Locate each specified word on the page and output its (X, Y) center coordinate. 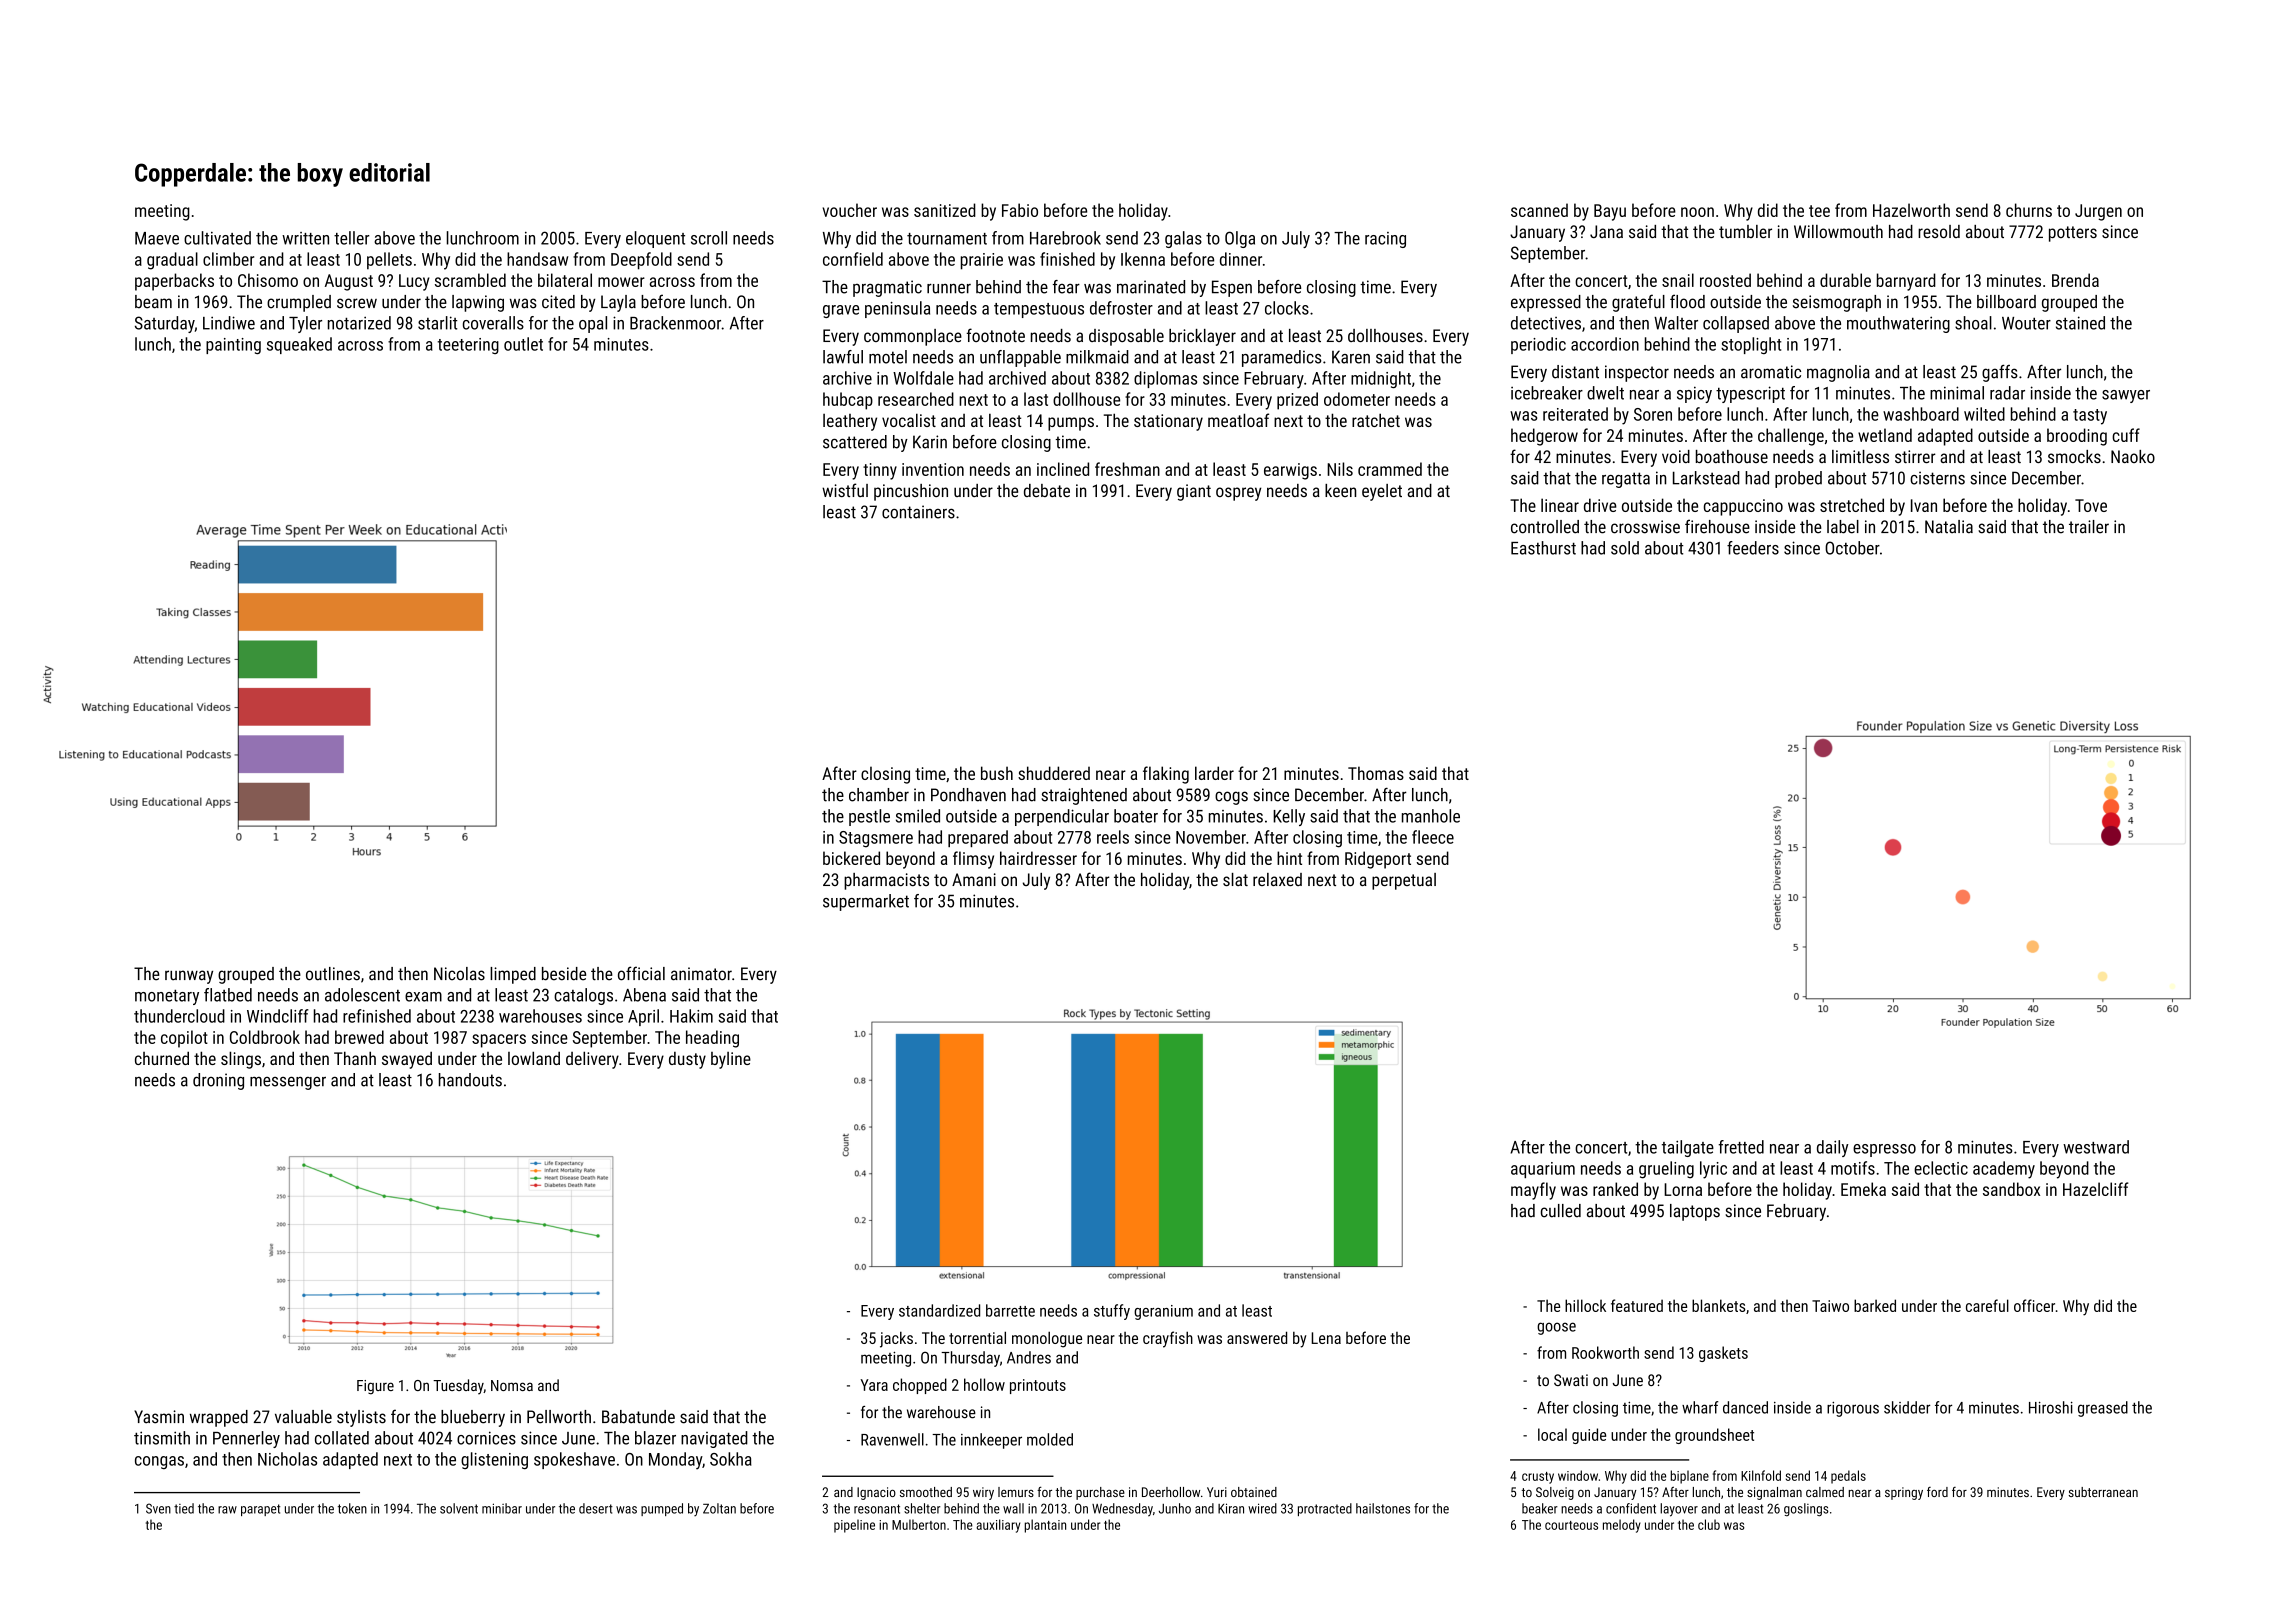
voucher (850, 210)
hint (1289, 858)
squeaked (299, 345)
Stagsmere (876, 839)
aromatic (1771, 372)
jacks (896, 1339)
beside (564, 974)
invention (933, 469)
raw (227, 1510)
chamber (879, 795)
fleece (1433, 837)
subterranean (2103, 1492)
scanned (1539, 210)
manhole (1431, 816)
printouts (1038, 1386)
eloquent (655, 239)
